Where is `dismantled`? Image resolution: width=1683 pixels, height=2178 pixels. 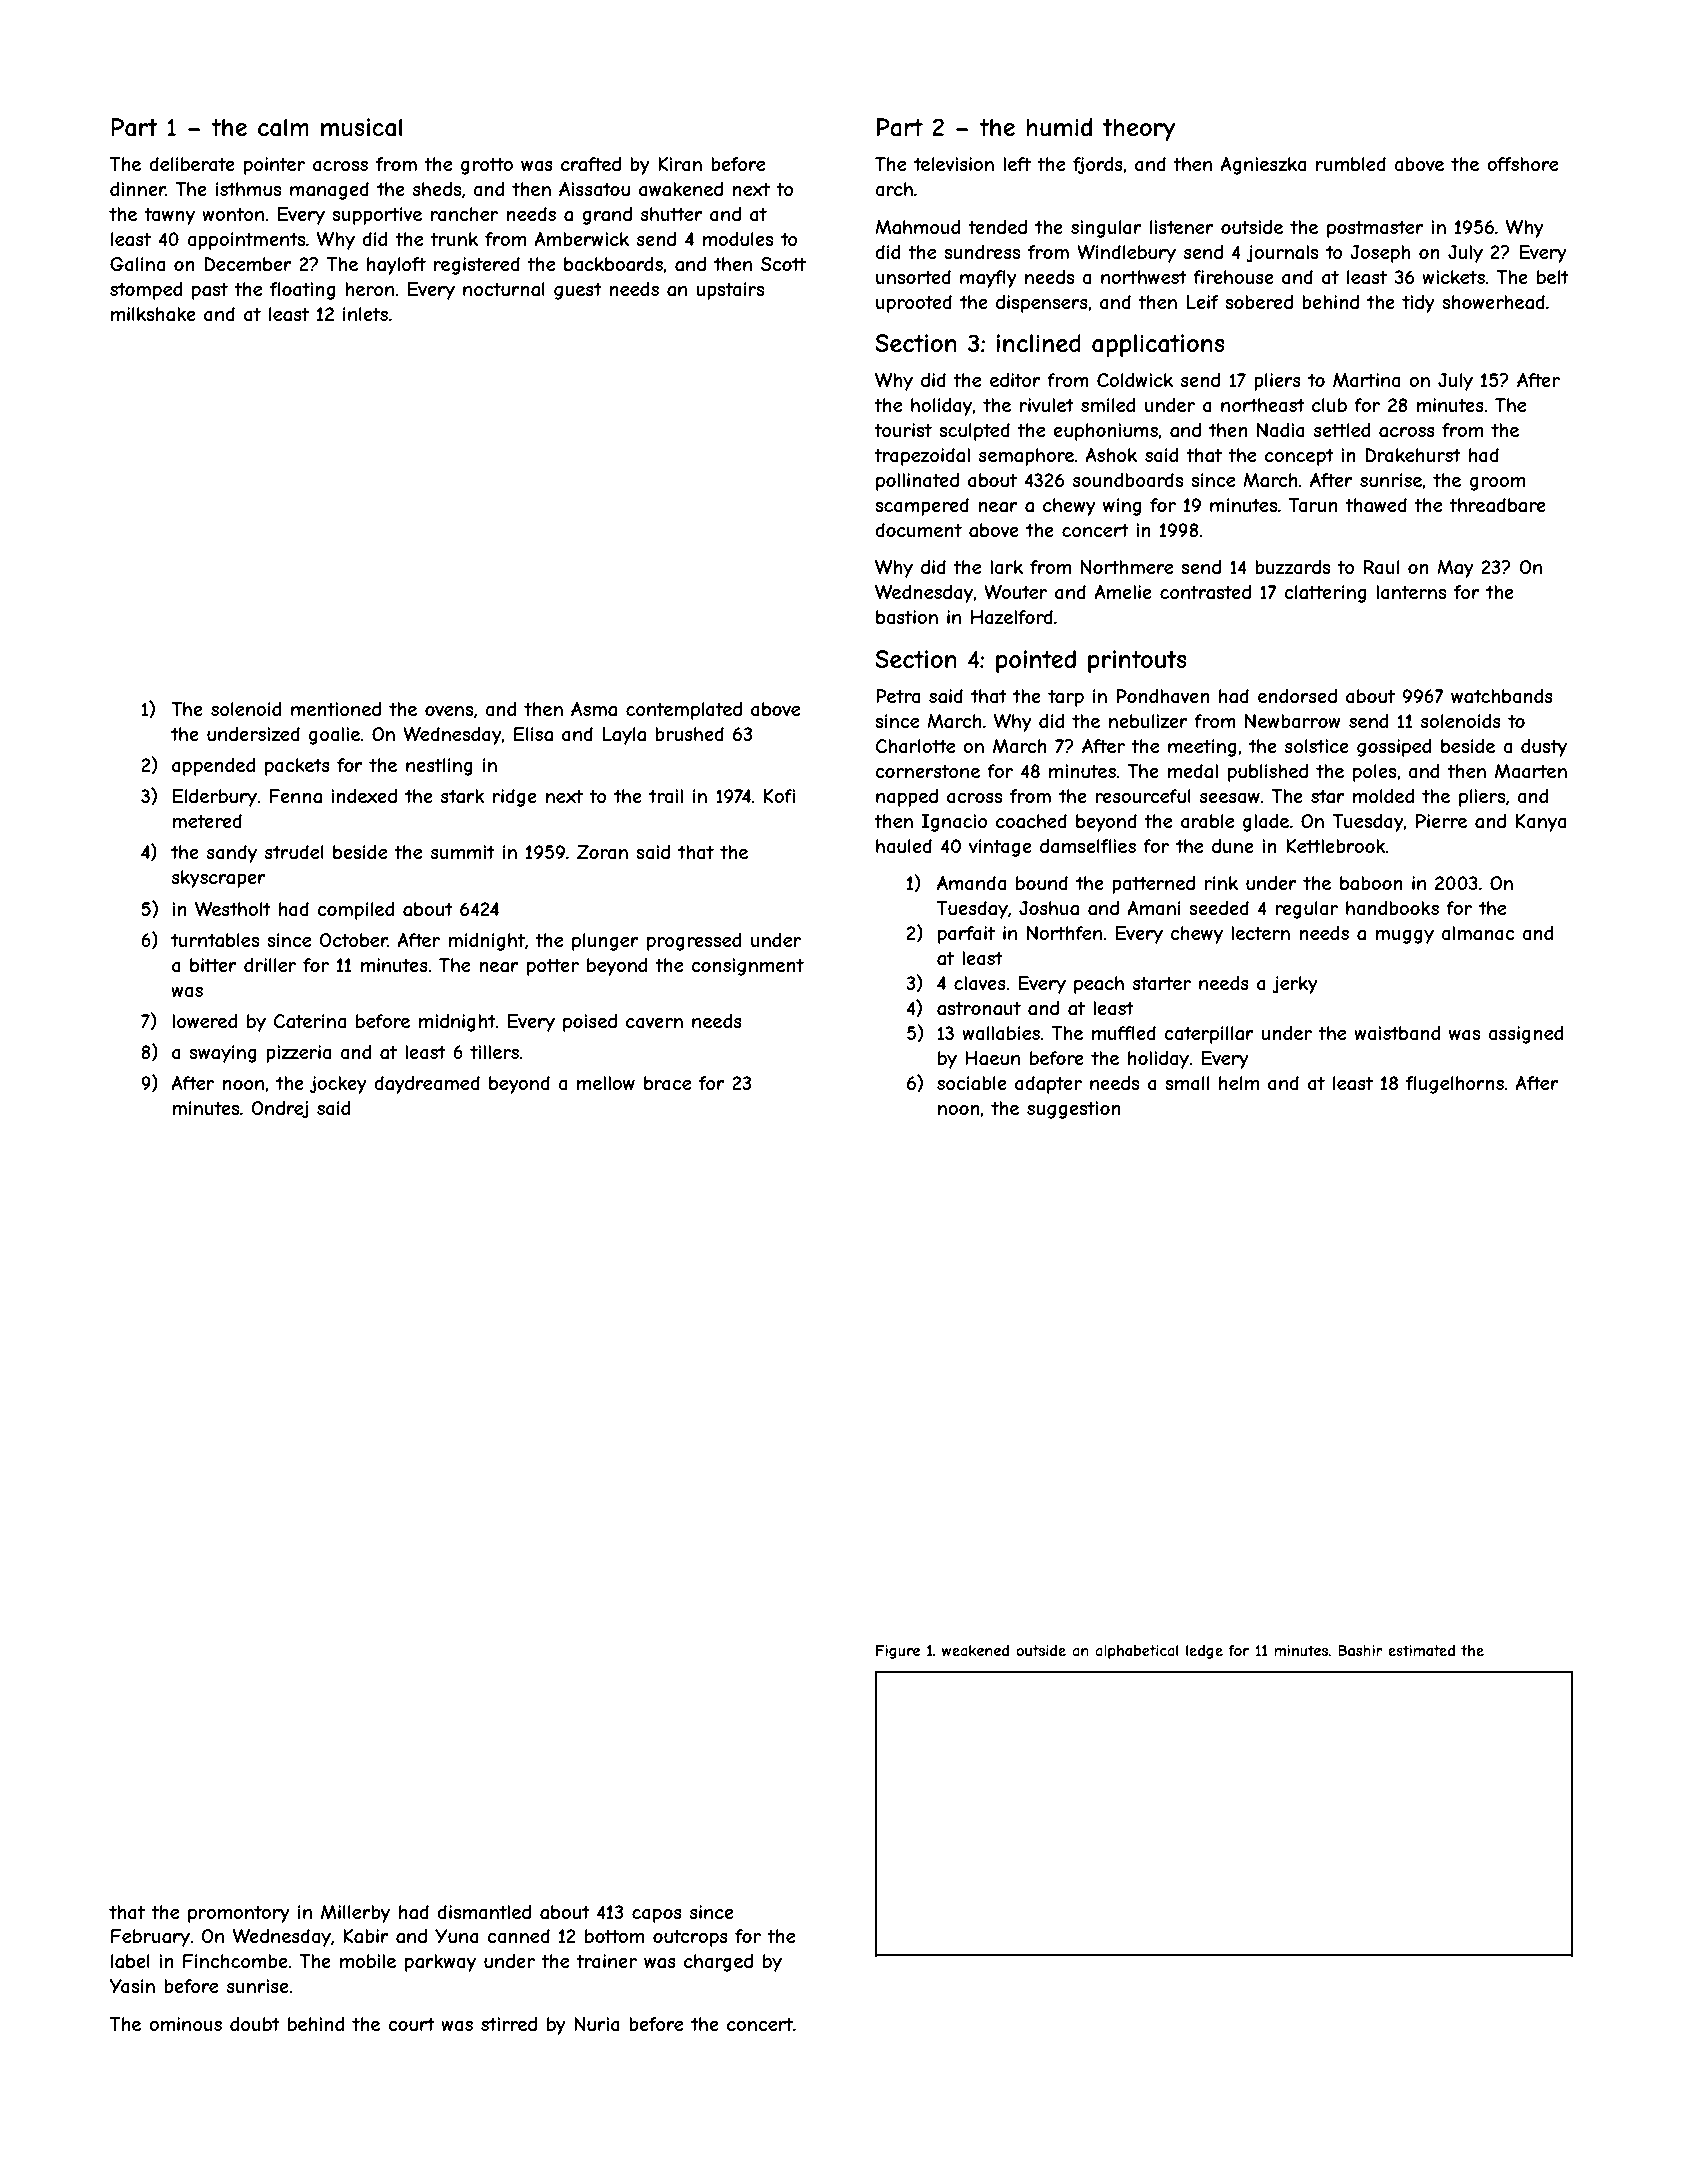 dismantled is located at coordinates (484, 1912).
